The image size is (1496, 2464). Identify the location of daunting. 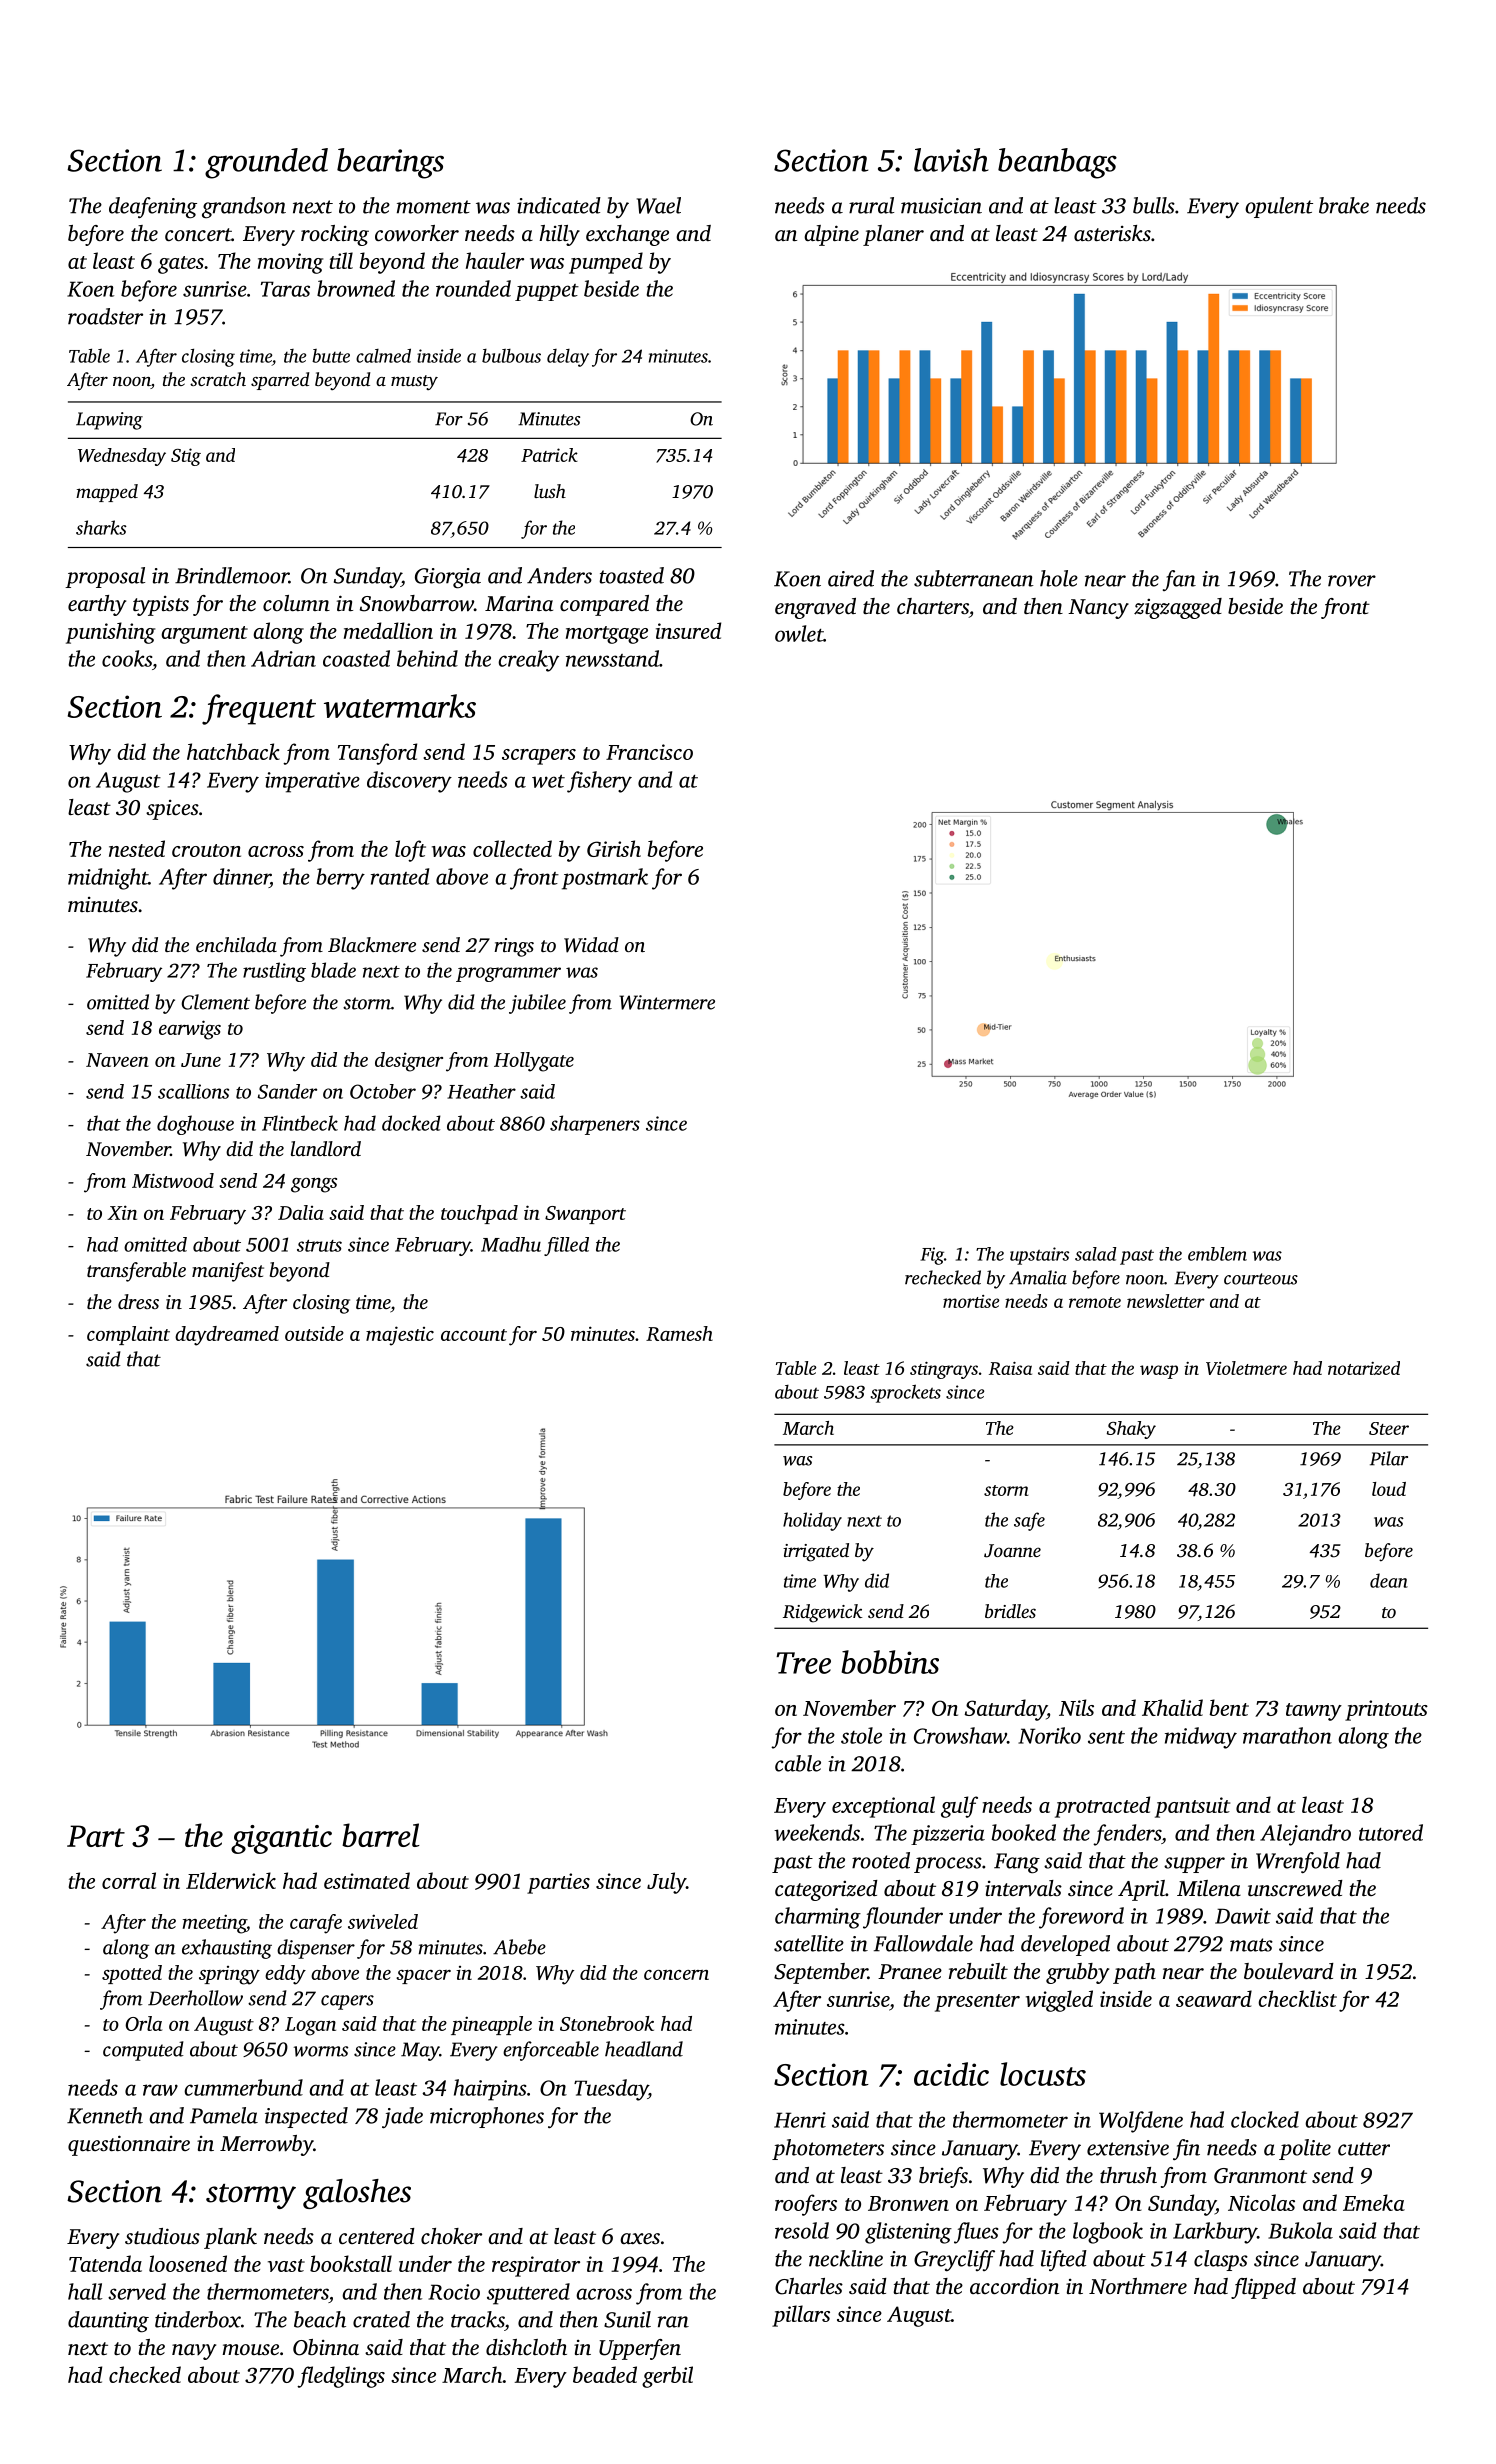
(108, 2322).
